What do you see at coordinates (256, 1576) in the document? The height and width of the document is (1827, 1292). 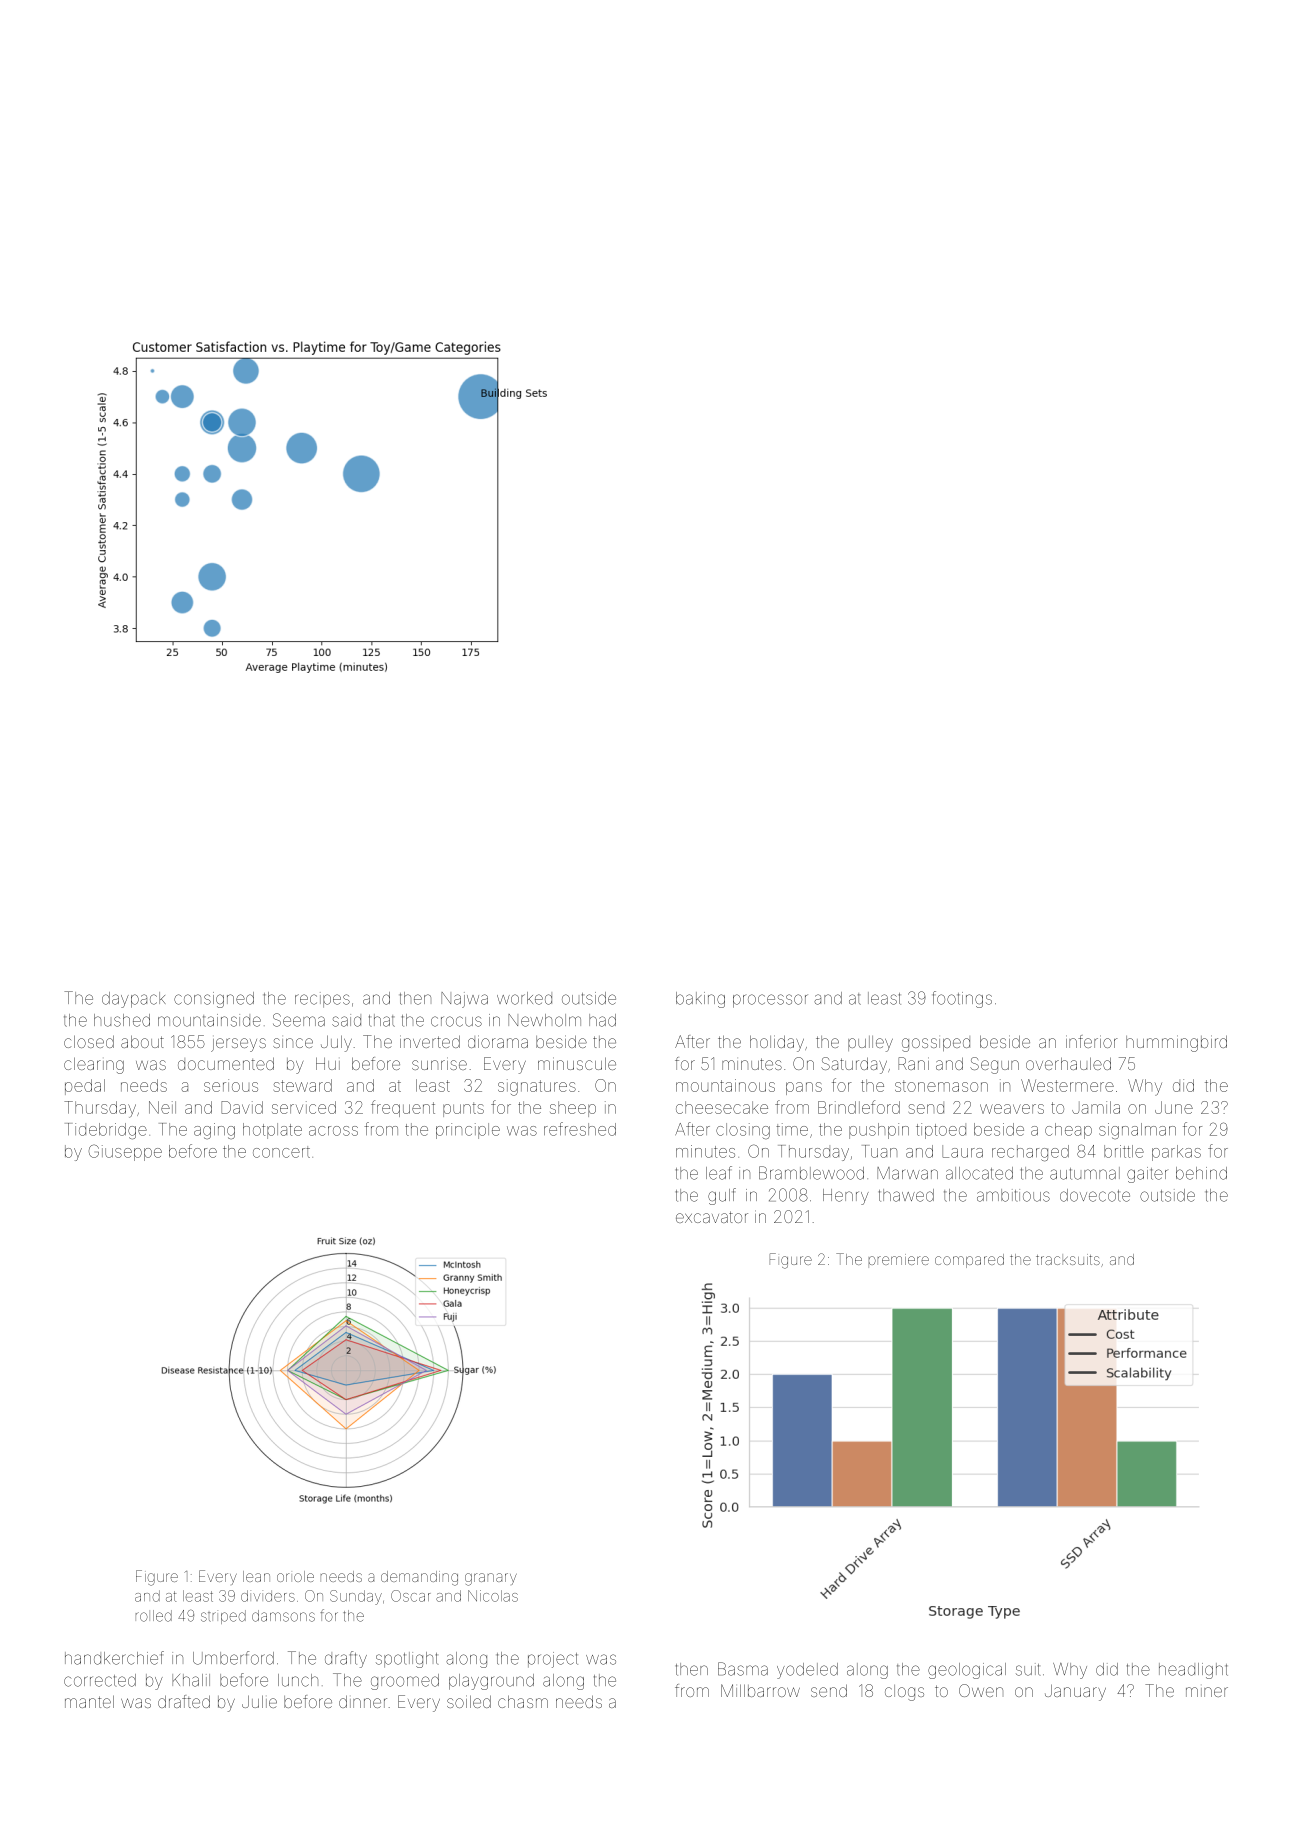 I see `lean` at bounding box center [256, 1576].
